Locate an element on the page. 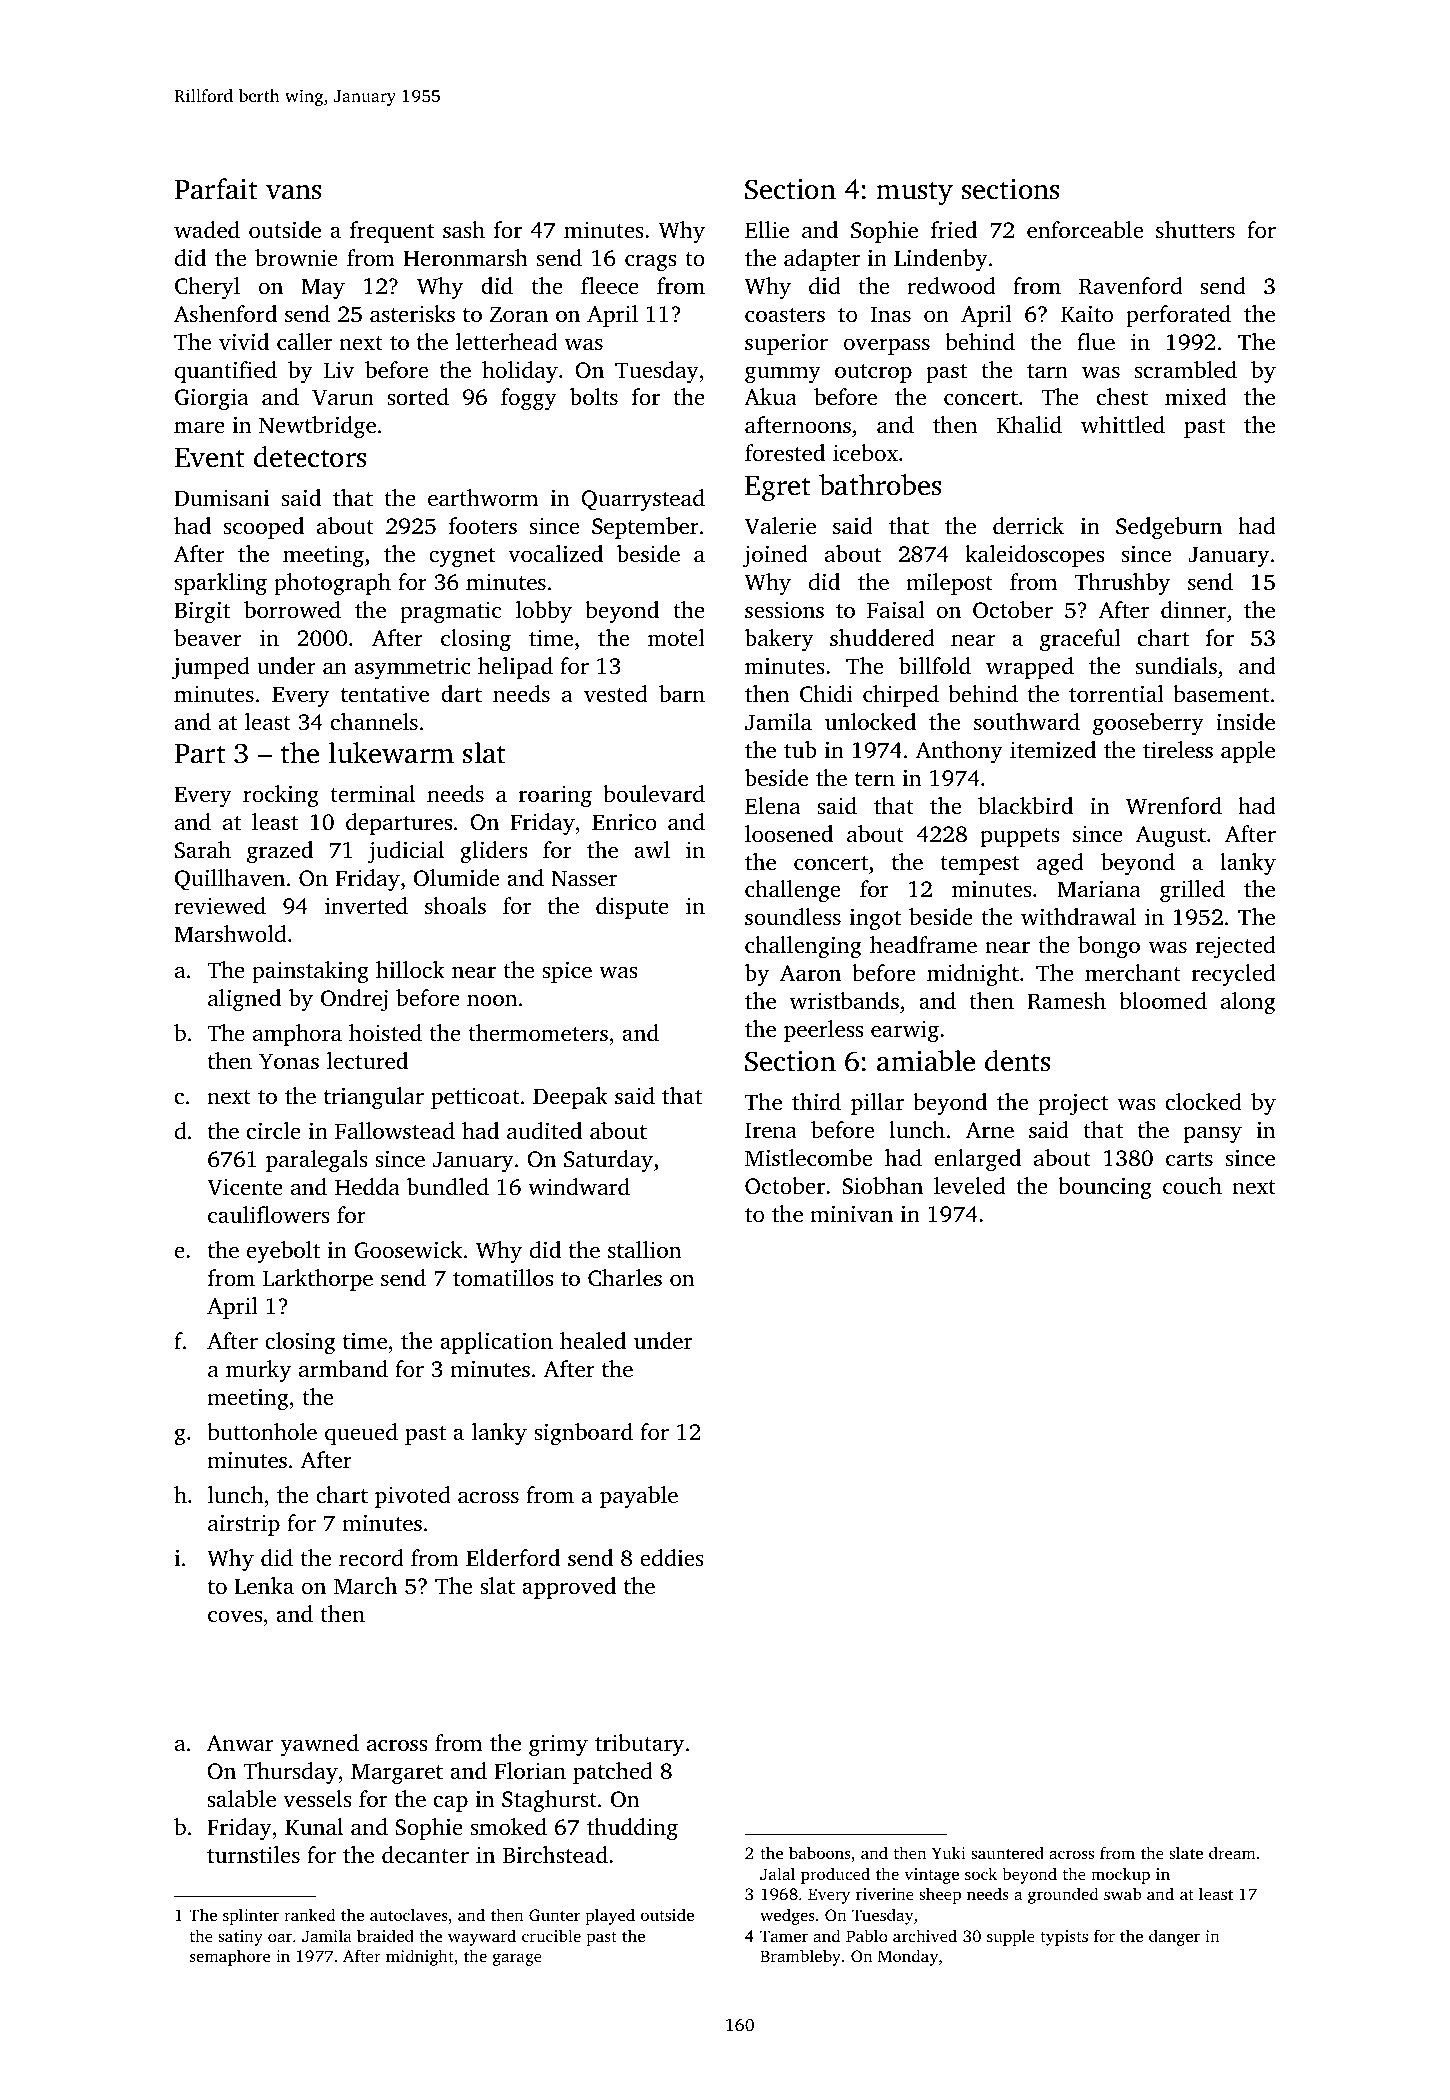 The width and height of the image is (1450, 2100). bathrobes is located at coordinates (880, 485).
